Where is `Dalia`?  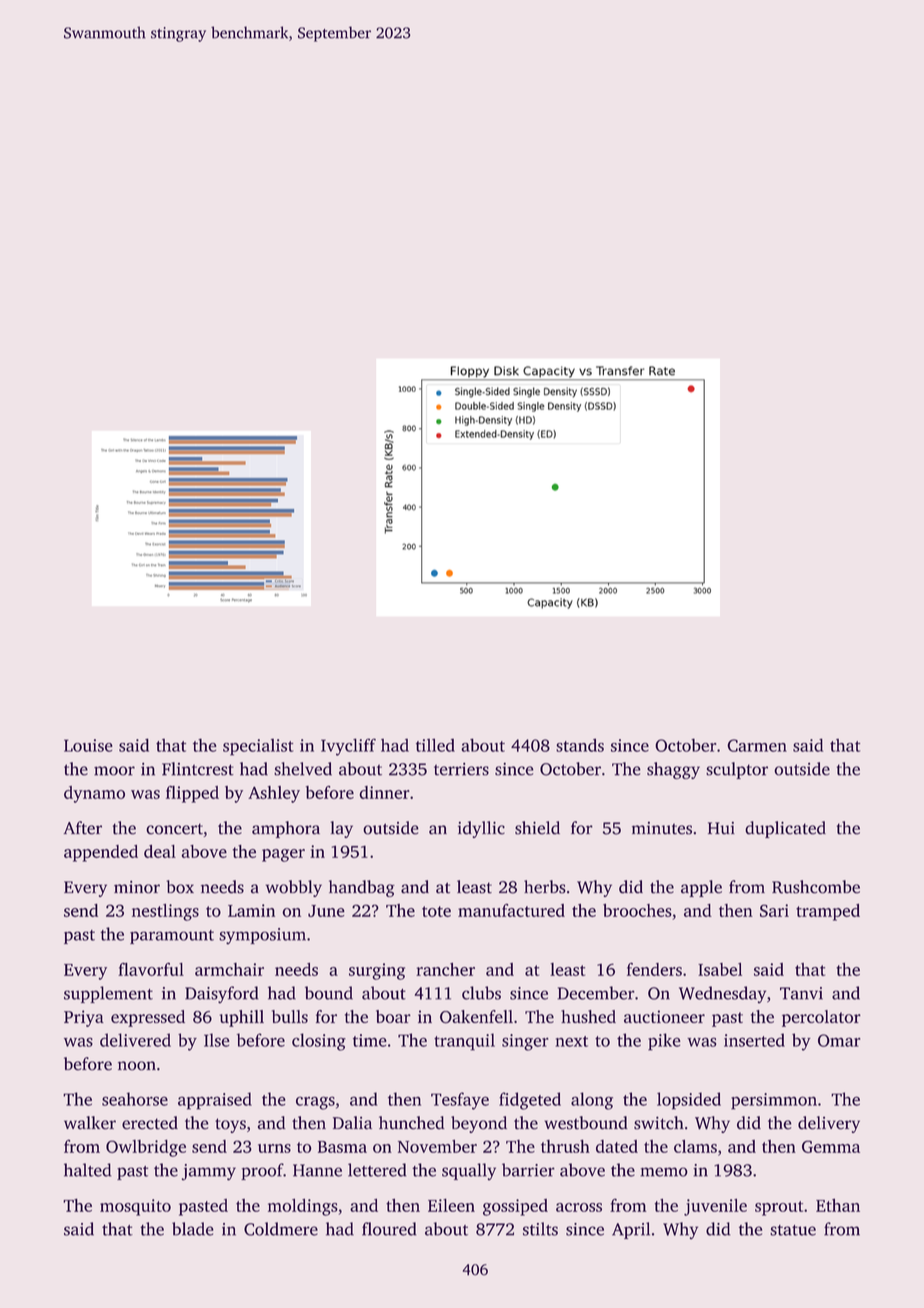
Dalia is located at coordinates (352, 1123).
